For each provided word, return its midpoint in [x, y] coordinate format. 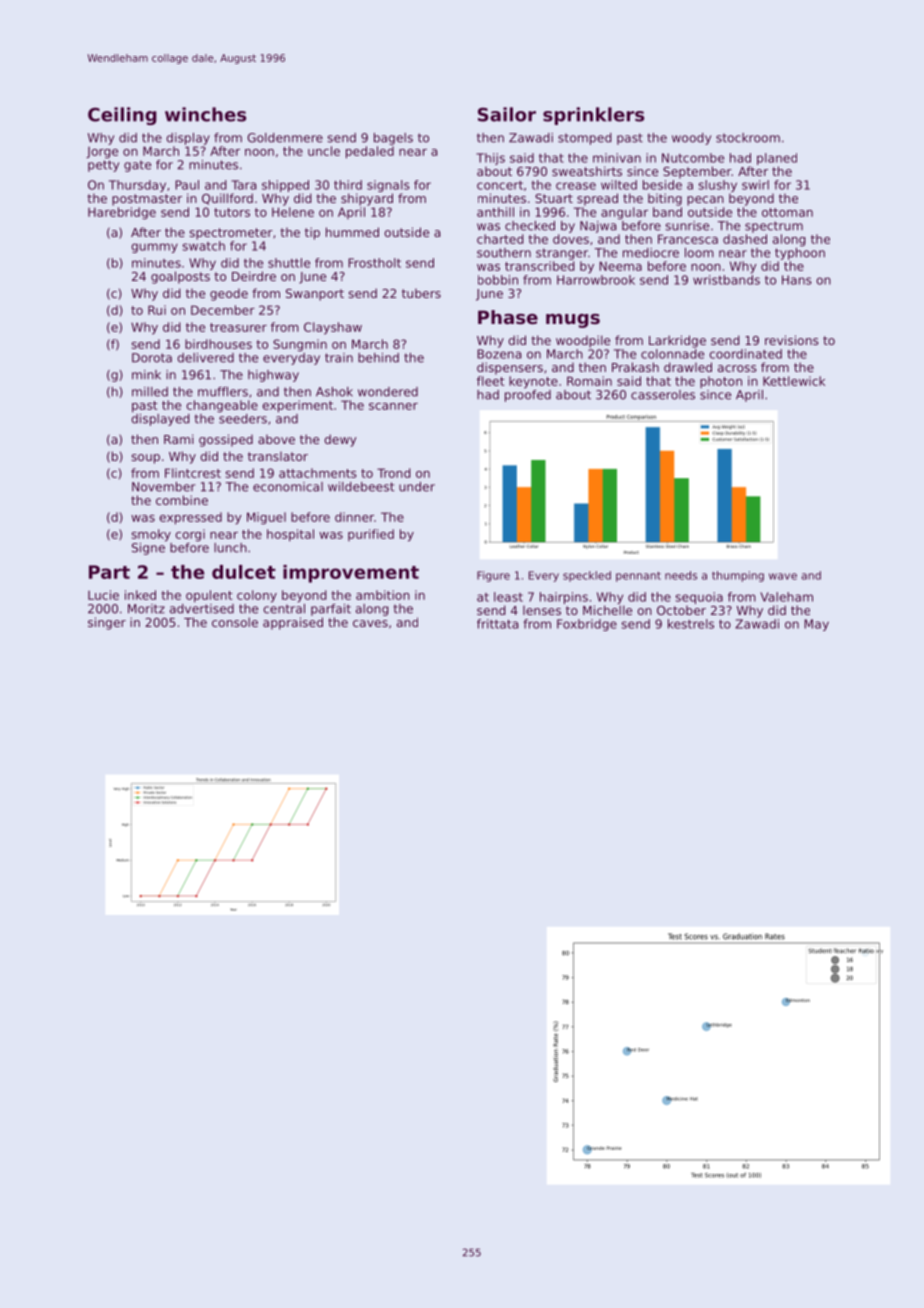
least [508, 597]
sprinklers [593, 116]
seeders [243, 419]
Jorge [102, 153]
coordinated [746, 354]
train [339, 358]
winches [205, 114]
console [235, 622]
